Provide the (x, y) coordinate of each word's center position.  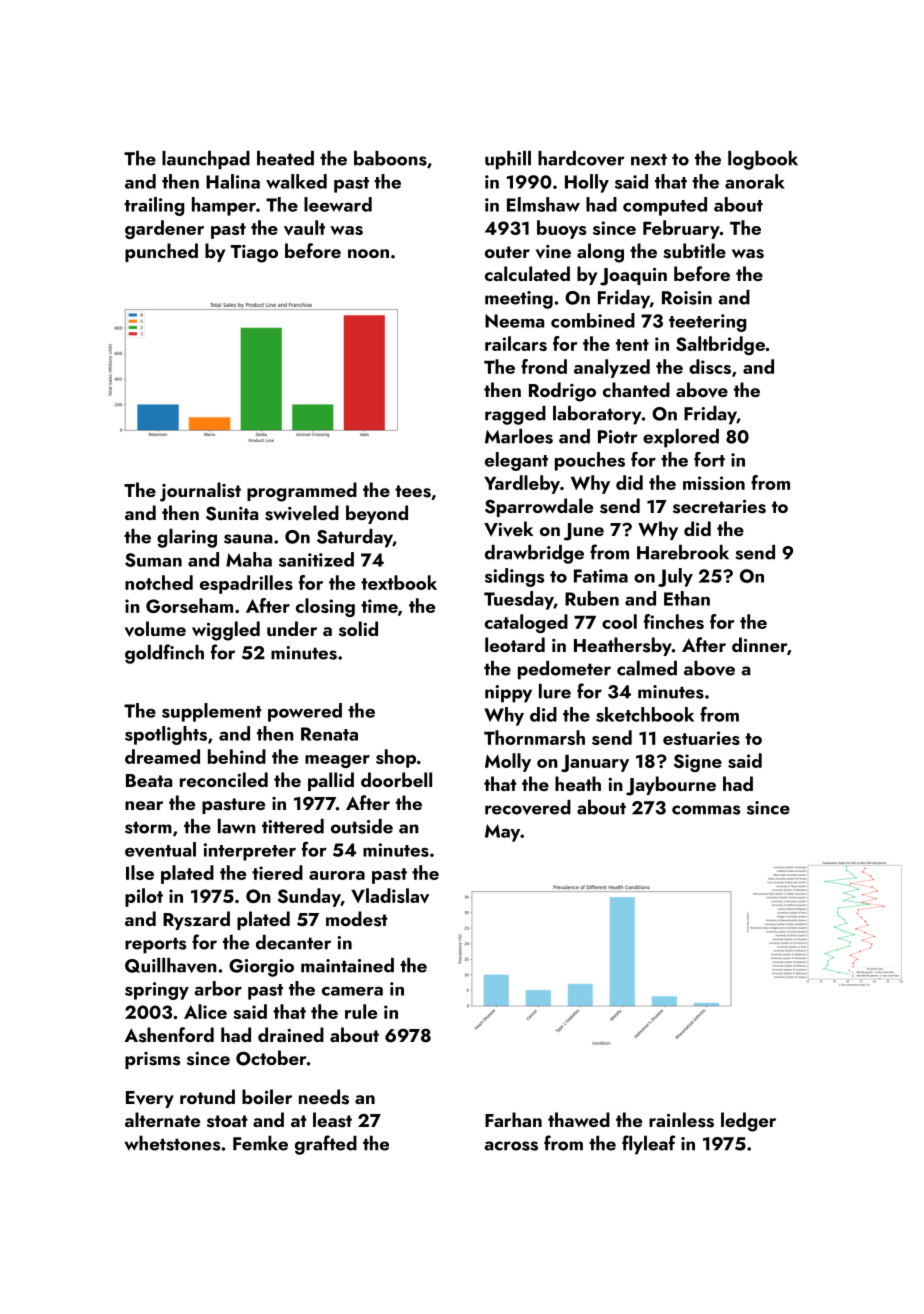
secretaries (719, 507)
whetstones (172, 1143)
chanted (636, 389)
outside (362, 826)
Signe (698, 763)
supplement (212, 712)
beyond (377, 514)
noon (368, 253)
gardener (164, 229)
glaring (187, 538)
